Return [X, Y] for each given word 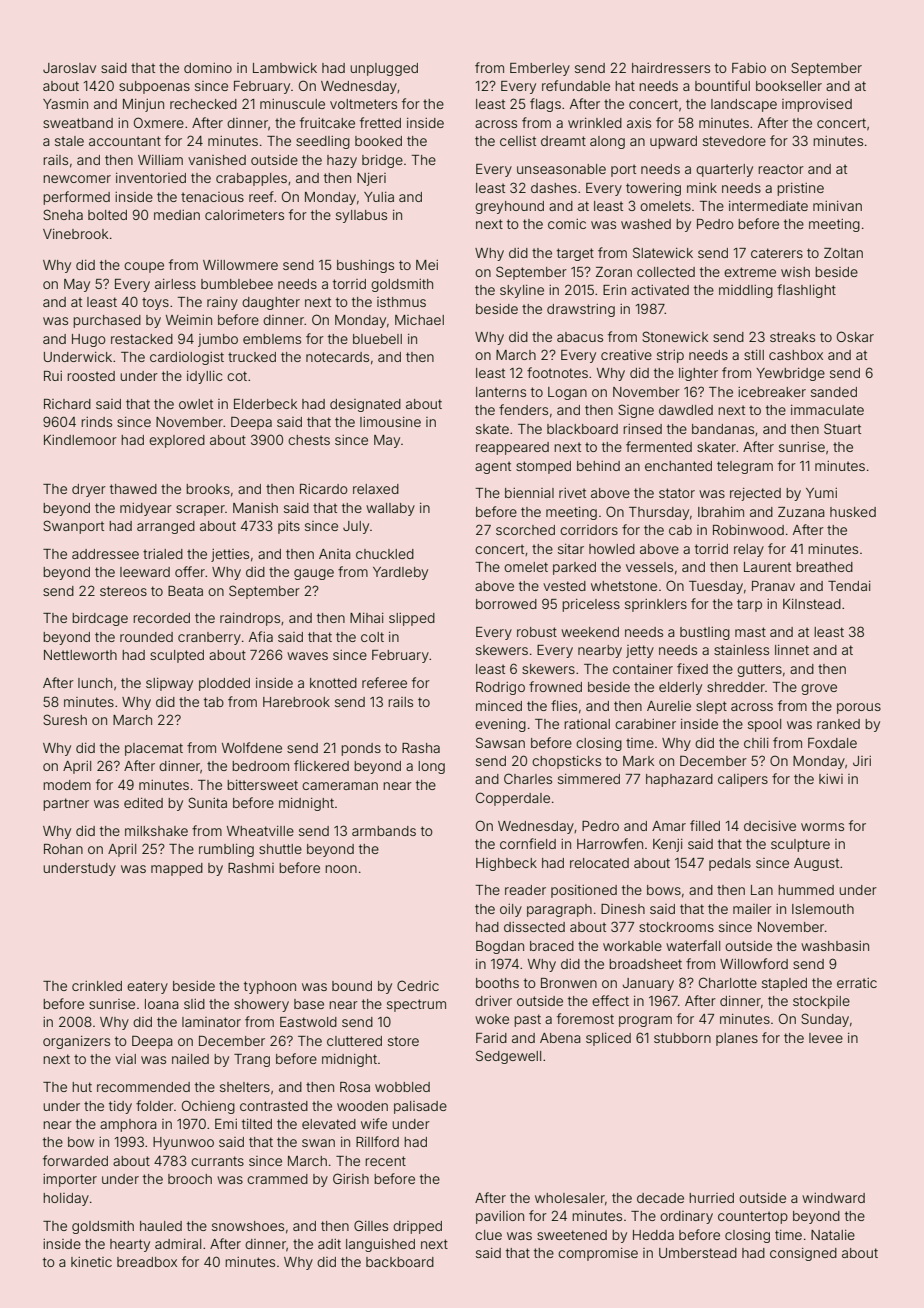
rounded [146, 637]
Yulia [379, 197]
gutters [759, 670]
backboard [400, 1262]
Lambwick [285, 68]
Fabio [749, 68]
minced [499, 706]
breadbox [147, 1262]
